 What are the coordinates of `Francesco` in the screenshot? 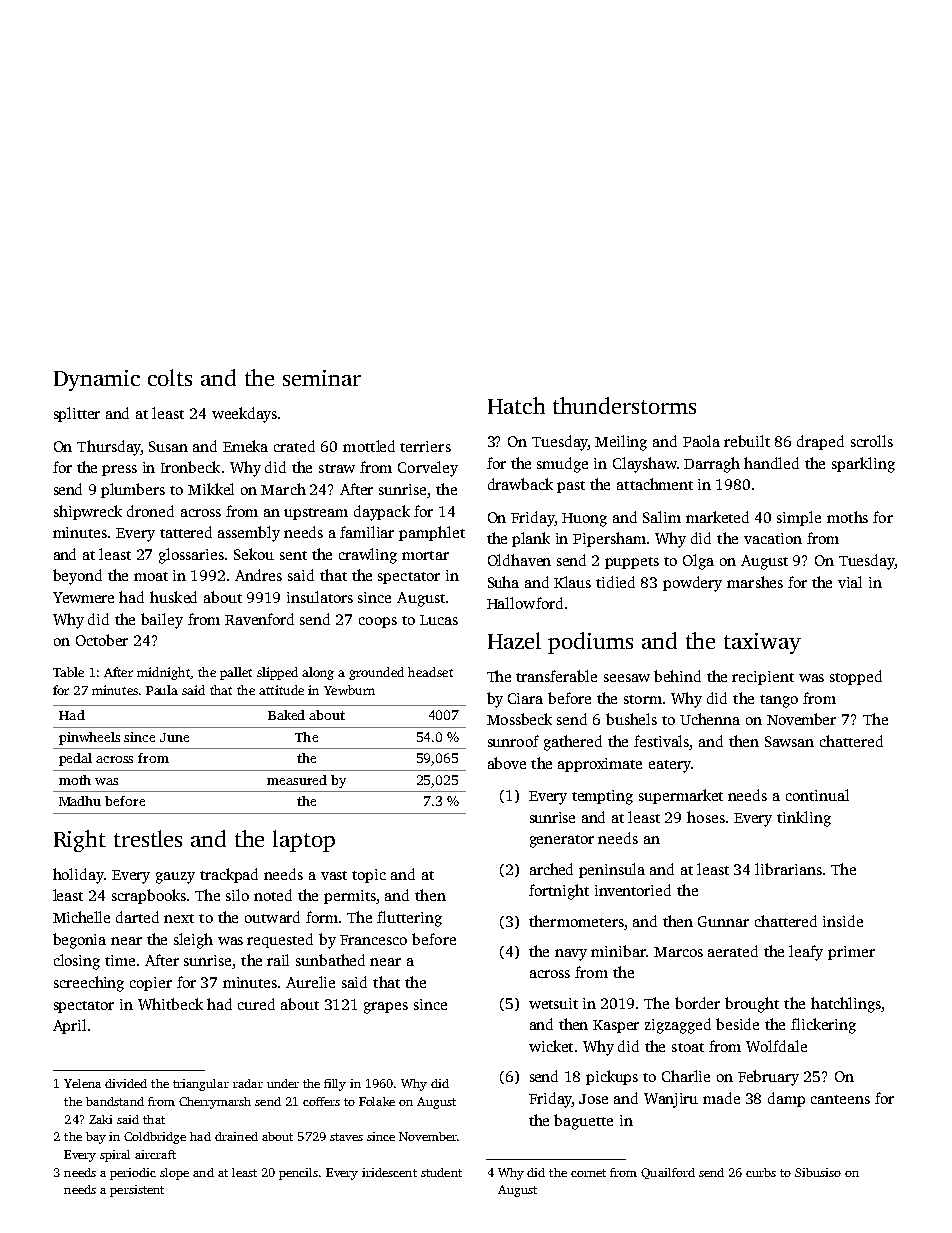 It's located at (373, 940).
